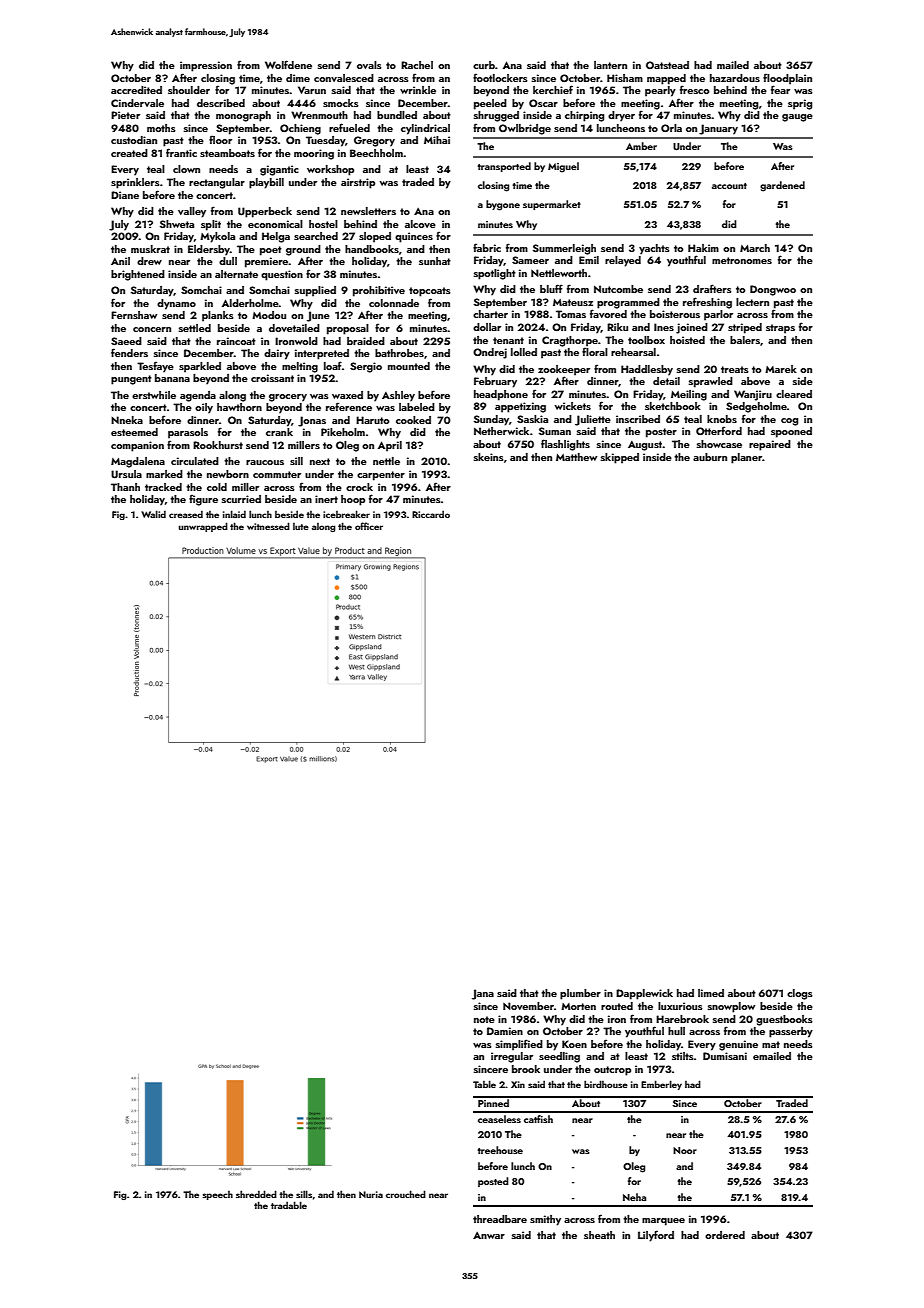  I want to click on gardened, so click(782, 186).
